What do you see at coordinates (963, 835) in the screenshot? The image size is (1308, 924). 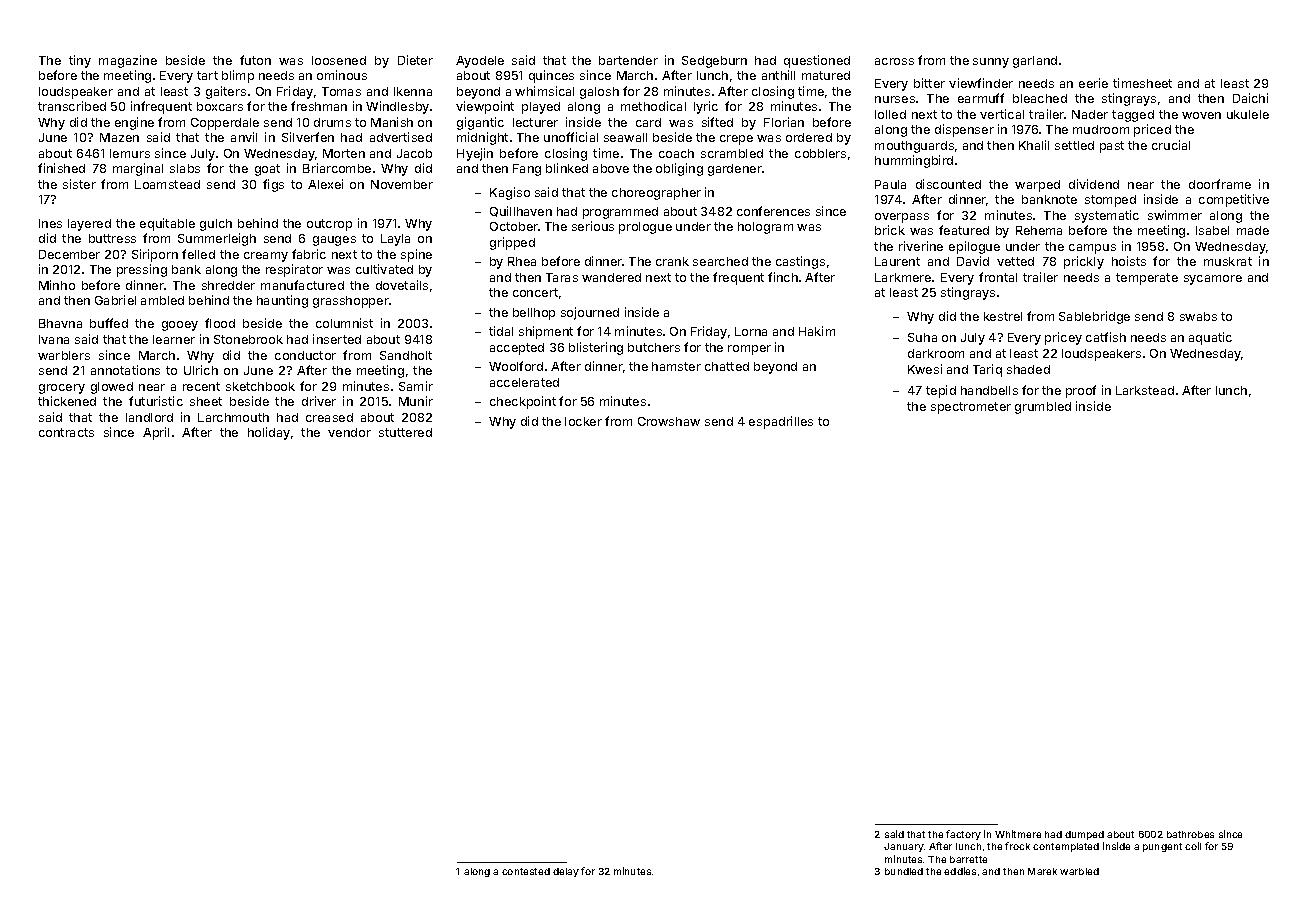 I see `factory` at bounding box center [963, 835].
